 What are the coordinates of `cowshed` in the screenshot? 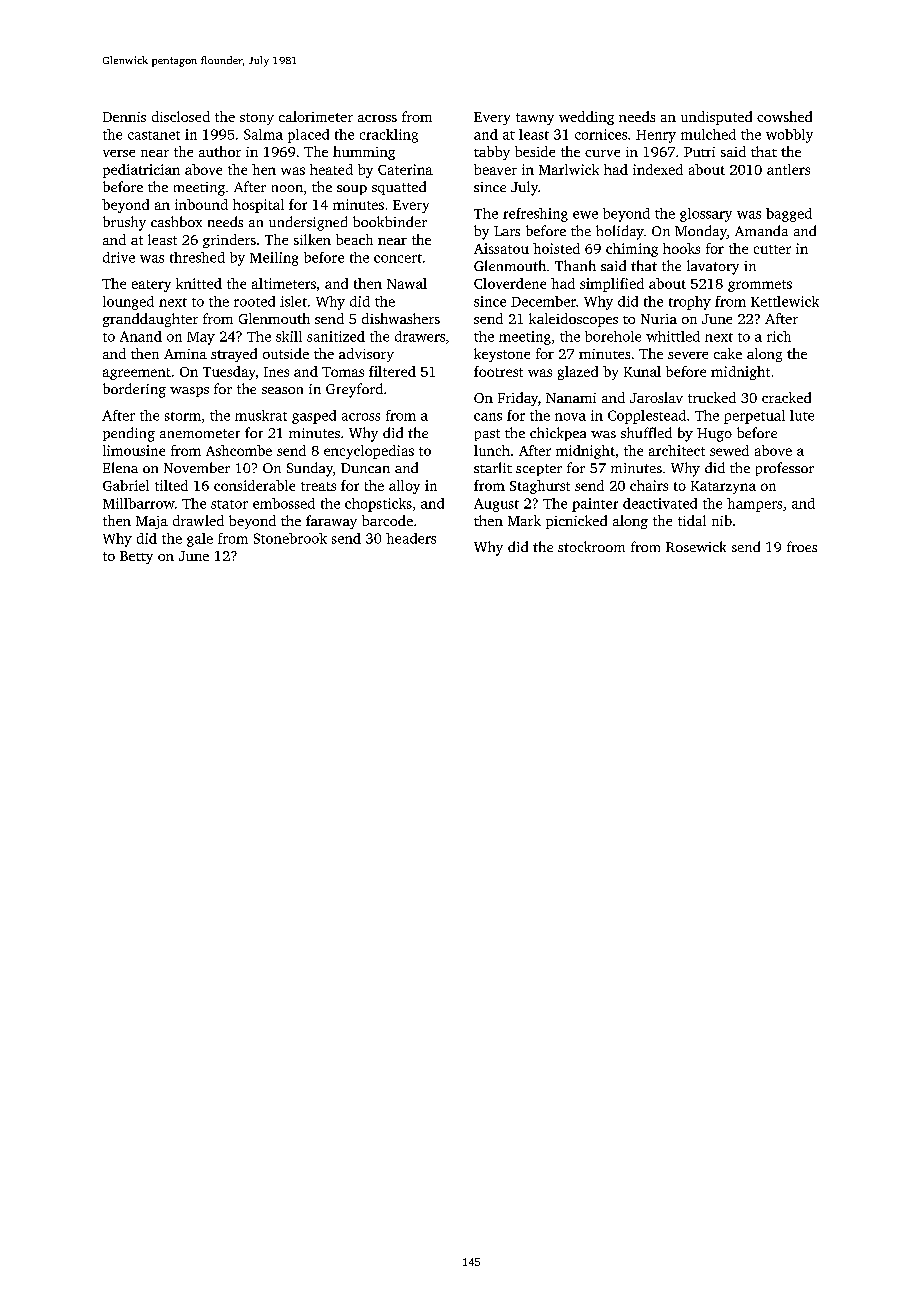 It's located at (784, 116).
